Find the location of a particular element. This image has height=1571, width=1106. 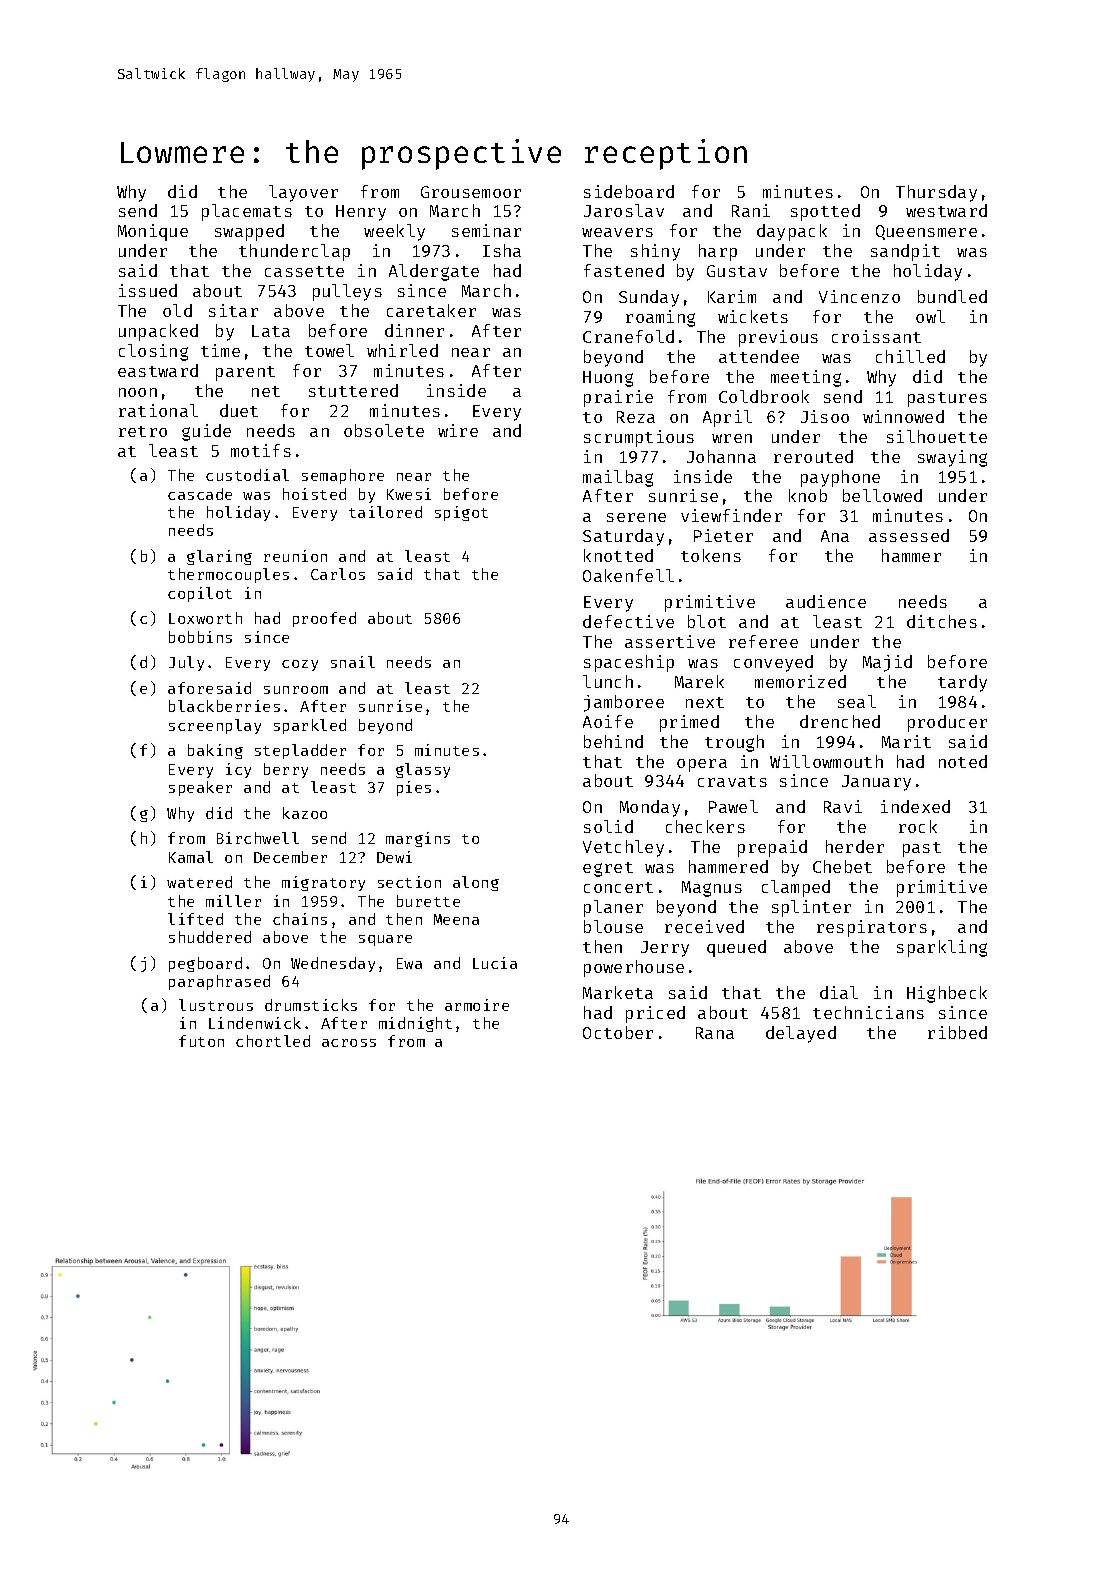

Monique is located at coordinates (153, 232).
